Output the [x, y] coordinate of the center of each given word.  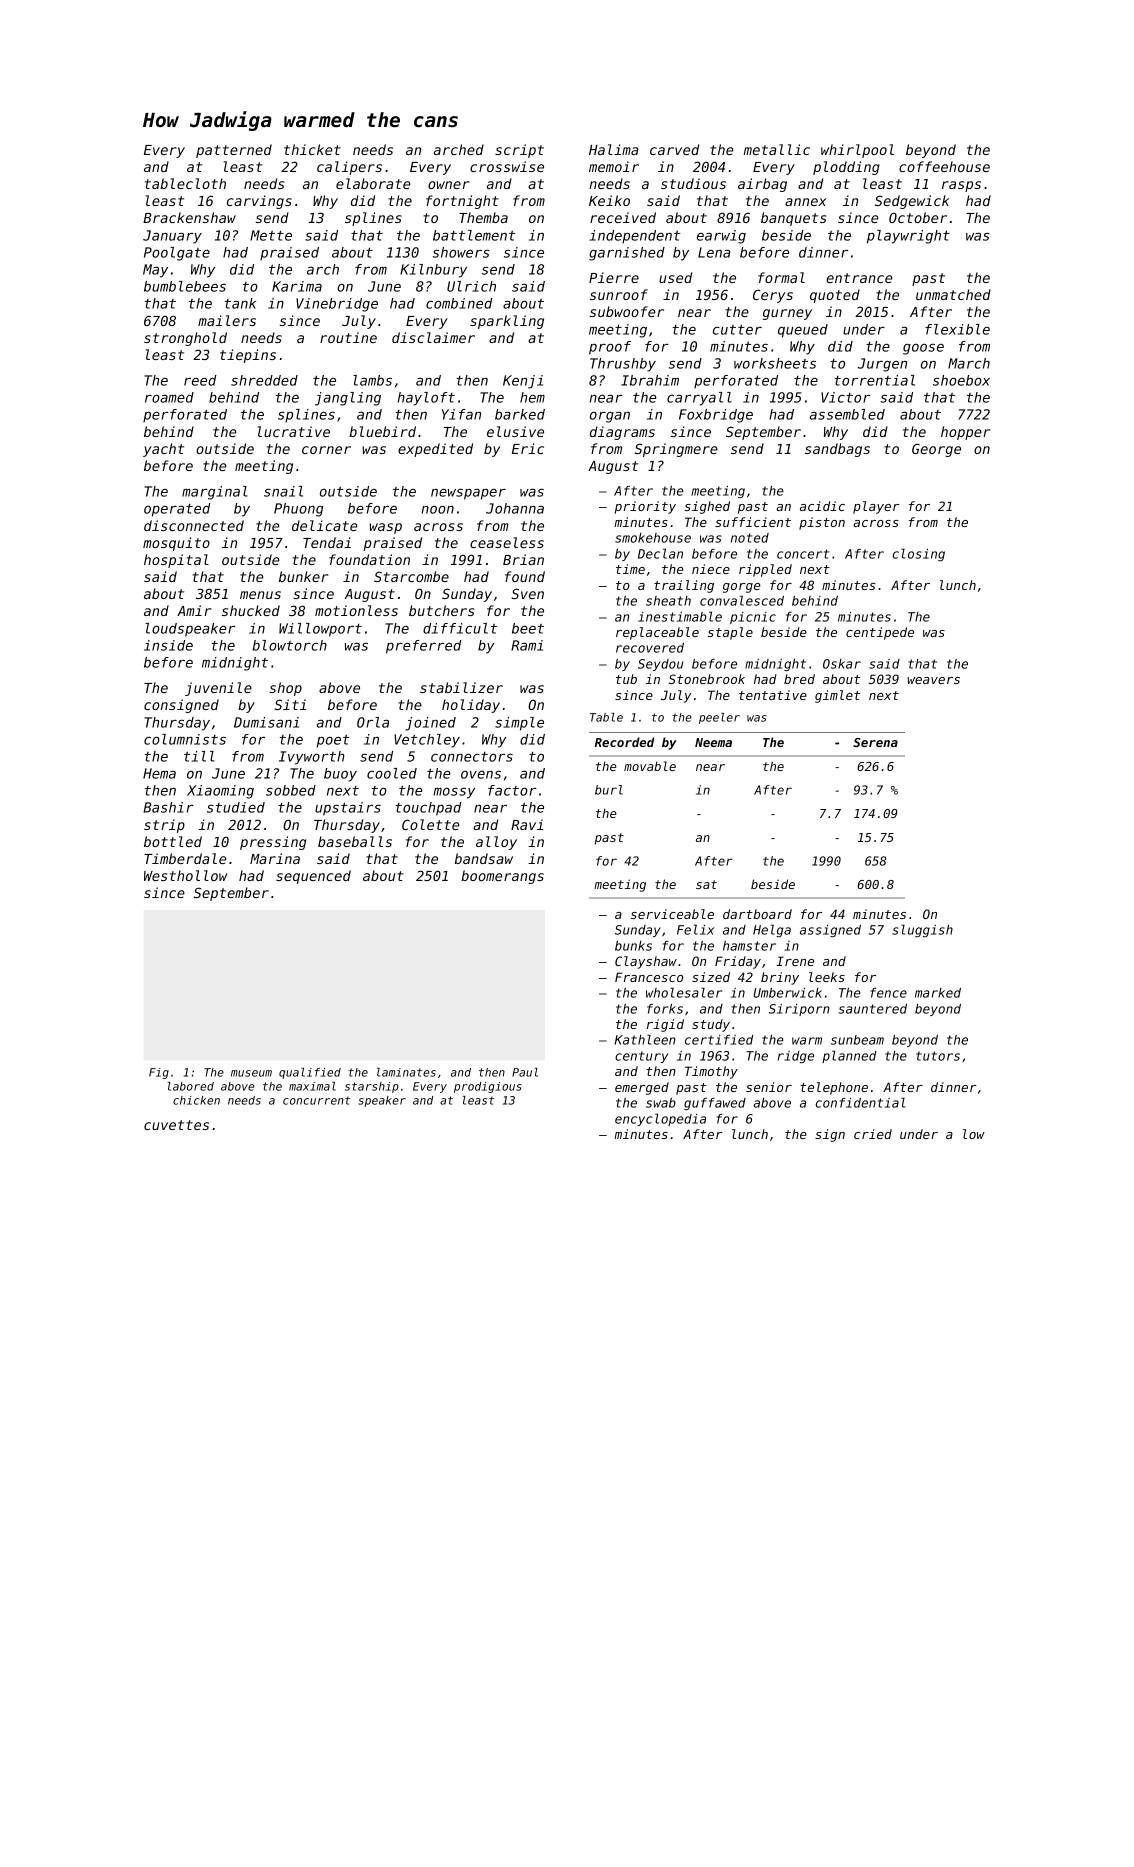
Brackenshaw [189, 217]
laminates [406, 1072]
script [519, 151]
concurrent [316, 1100]
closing [919, 554]
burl [609, 790]
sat [706, 884]
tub [626, 679]
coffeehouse [944, 166]
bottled [173, 841]
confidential [860, 1102]
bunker [303, 576]
